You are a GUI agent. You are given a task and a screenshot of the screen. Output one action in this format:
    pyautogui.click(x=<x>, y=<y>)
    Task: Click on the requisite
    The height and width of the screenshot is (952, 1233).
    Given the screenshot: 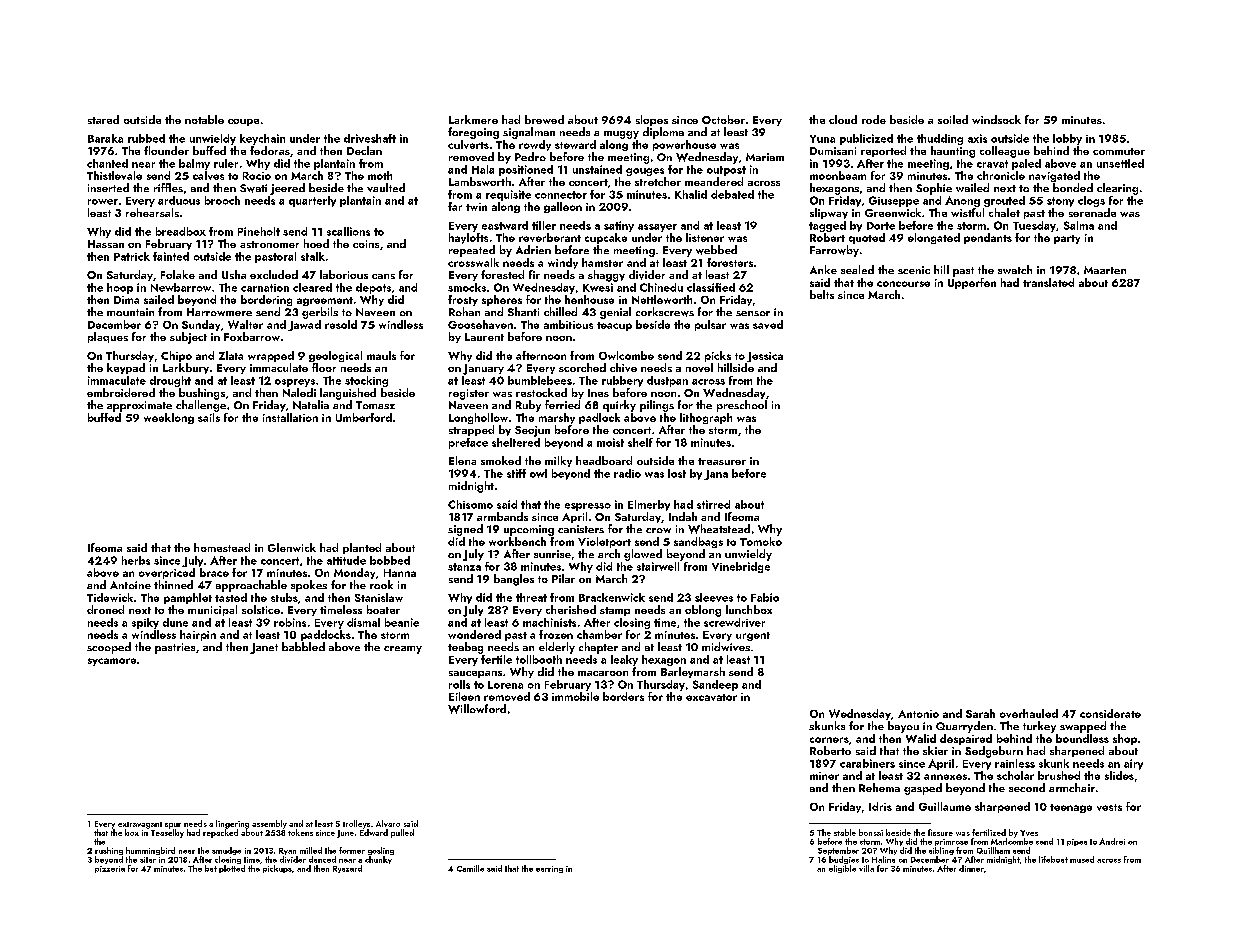 What is the action you would take?
    pyautogui.click(x=508, y=195)
